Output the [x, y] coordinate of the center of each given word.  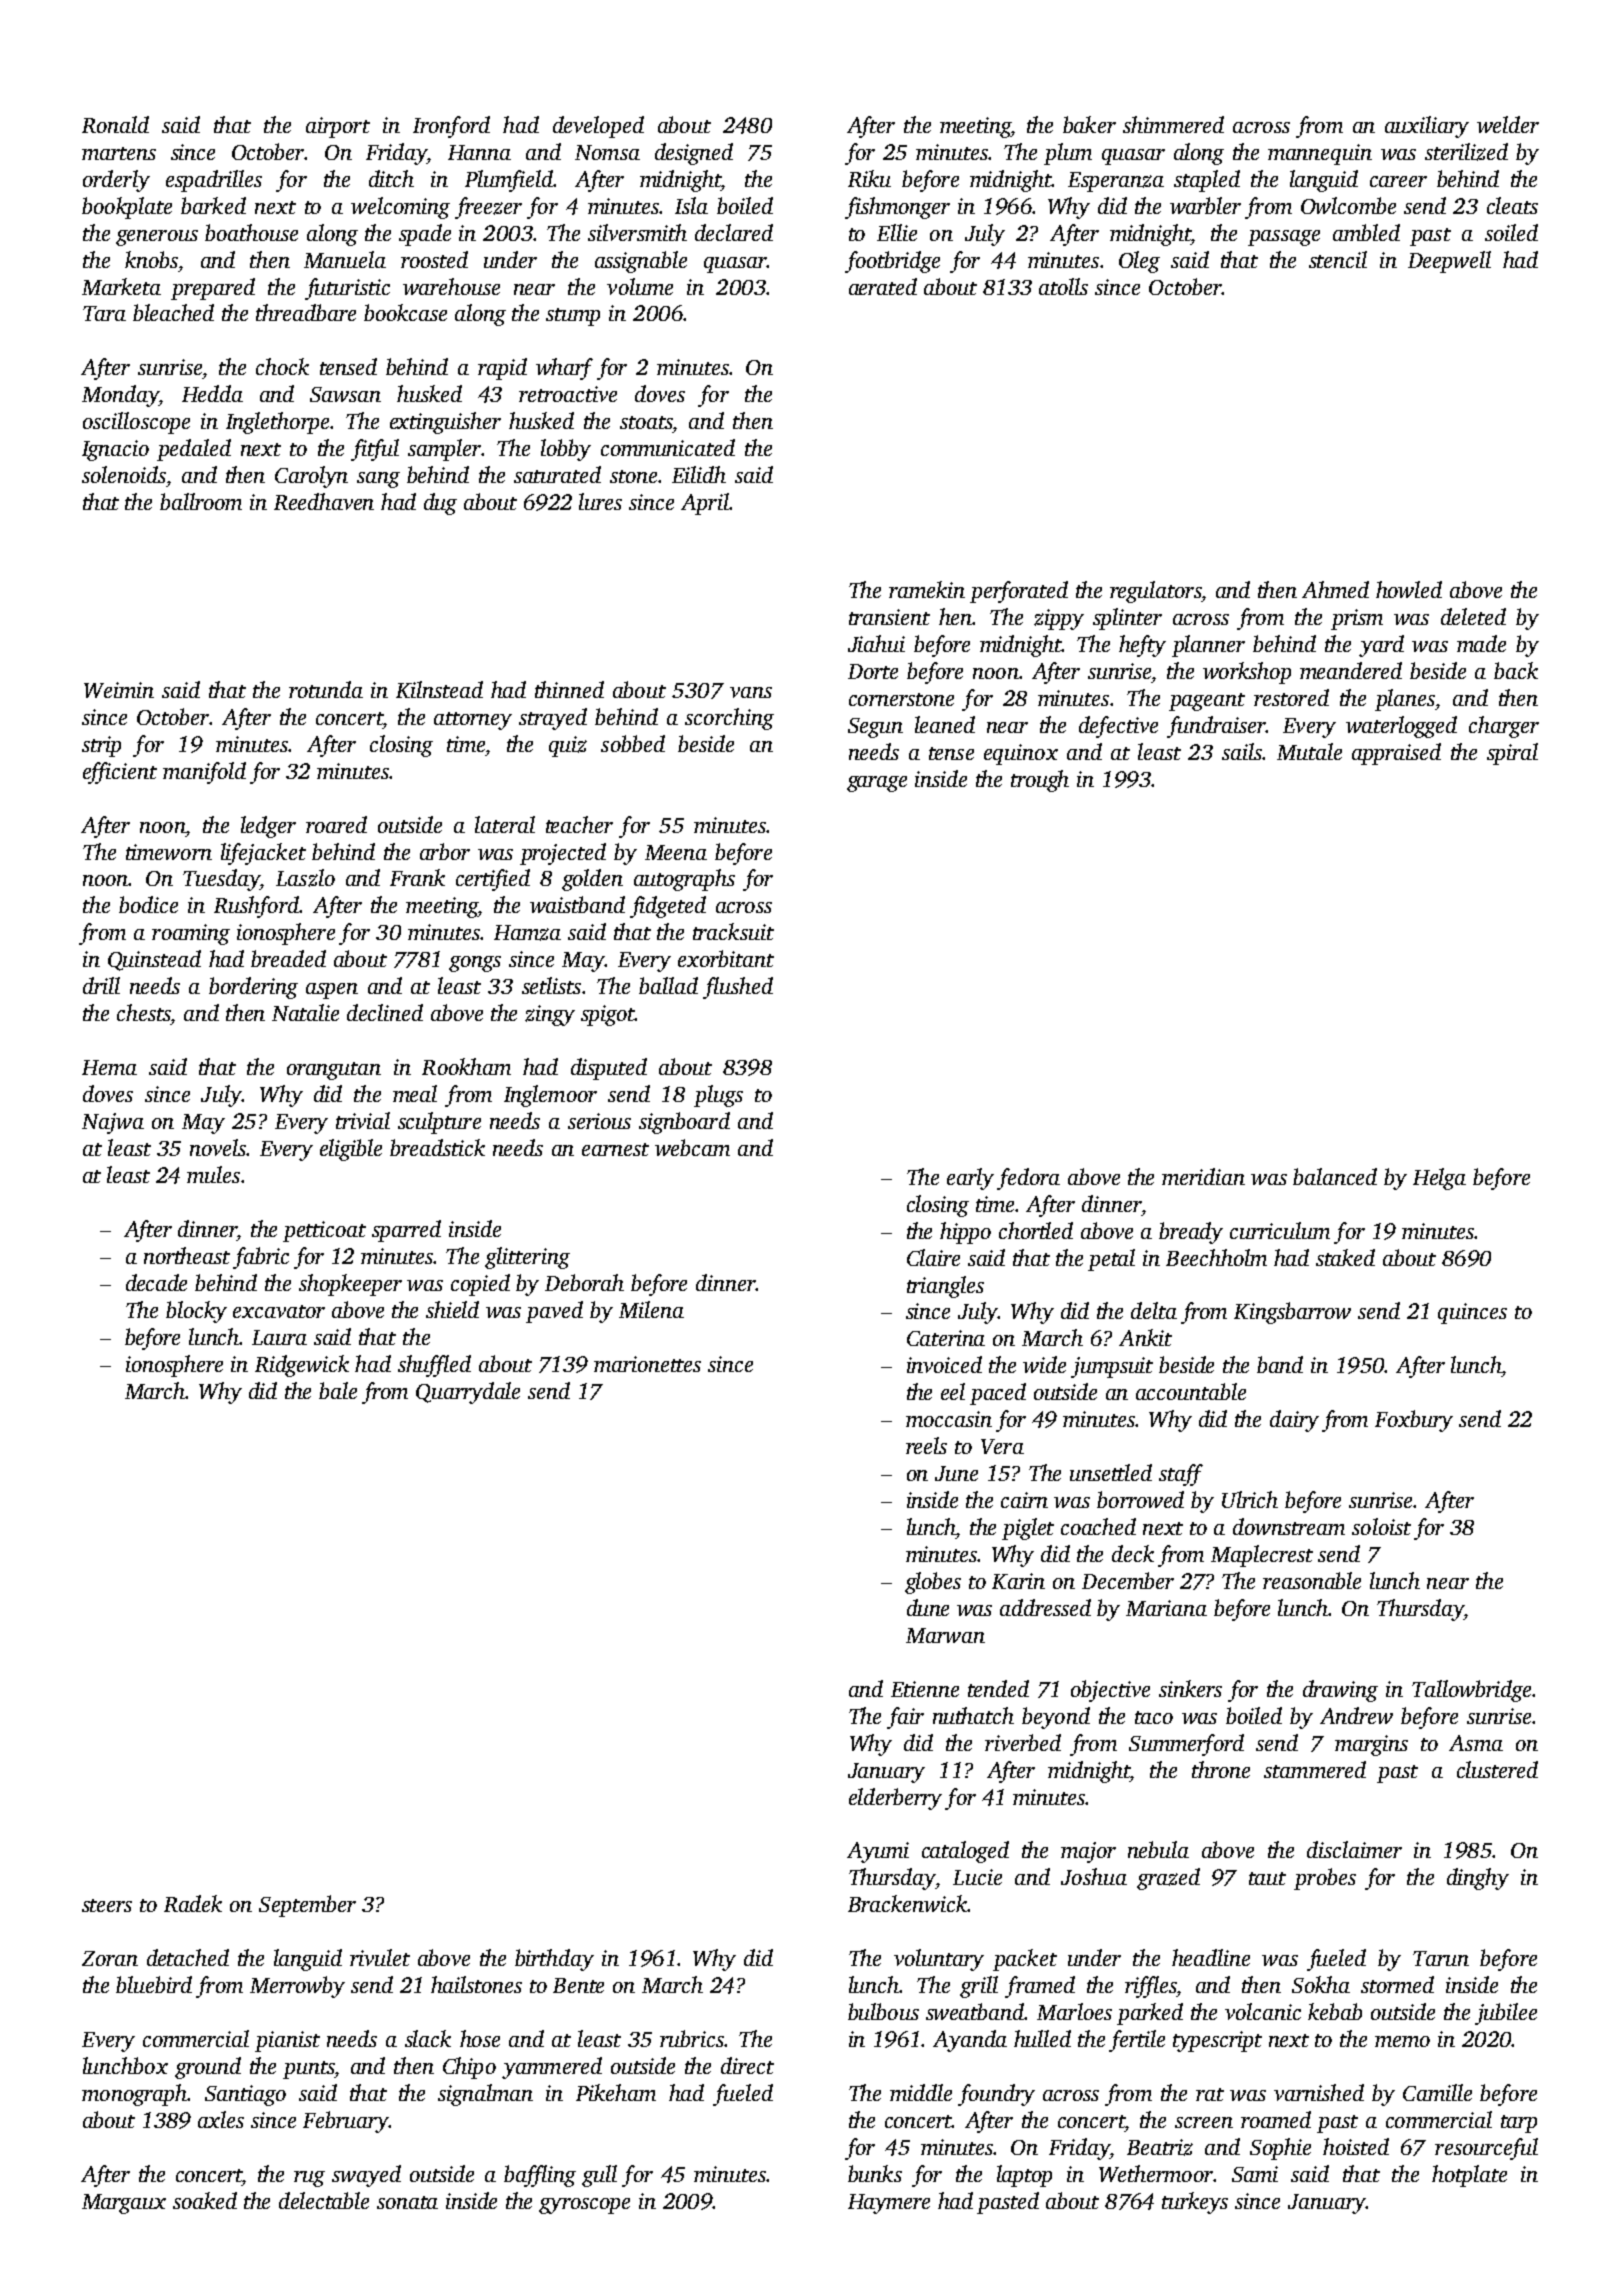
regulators [1155, 592]
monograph [134, 2095]
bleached [173, 312]
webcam [692, 1147]
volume [640, 286]
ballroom [201, 501]
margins [1371, 1745]
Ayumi [878, 1852]
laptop [1024, 2176]
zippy [1059, 619]
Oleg [1139, 262]
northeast [187, 1255]
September [307, 1906]
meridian [1203, 1176]
